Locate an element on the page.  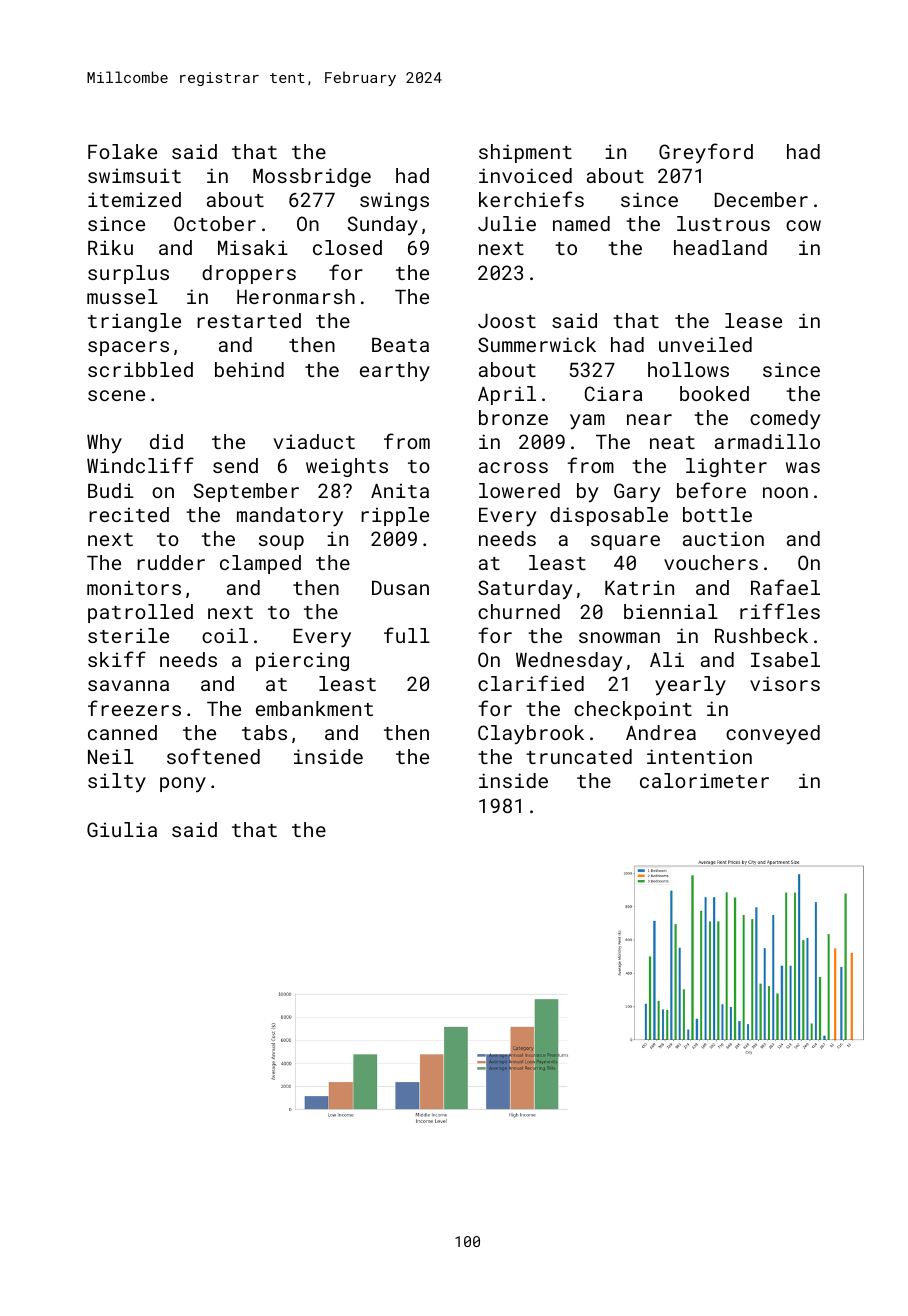
Greyford is located at coordinates (706, 153).
